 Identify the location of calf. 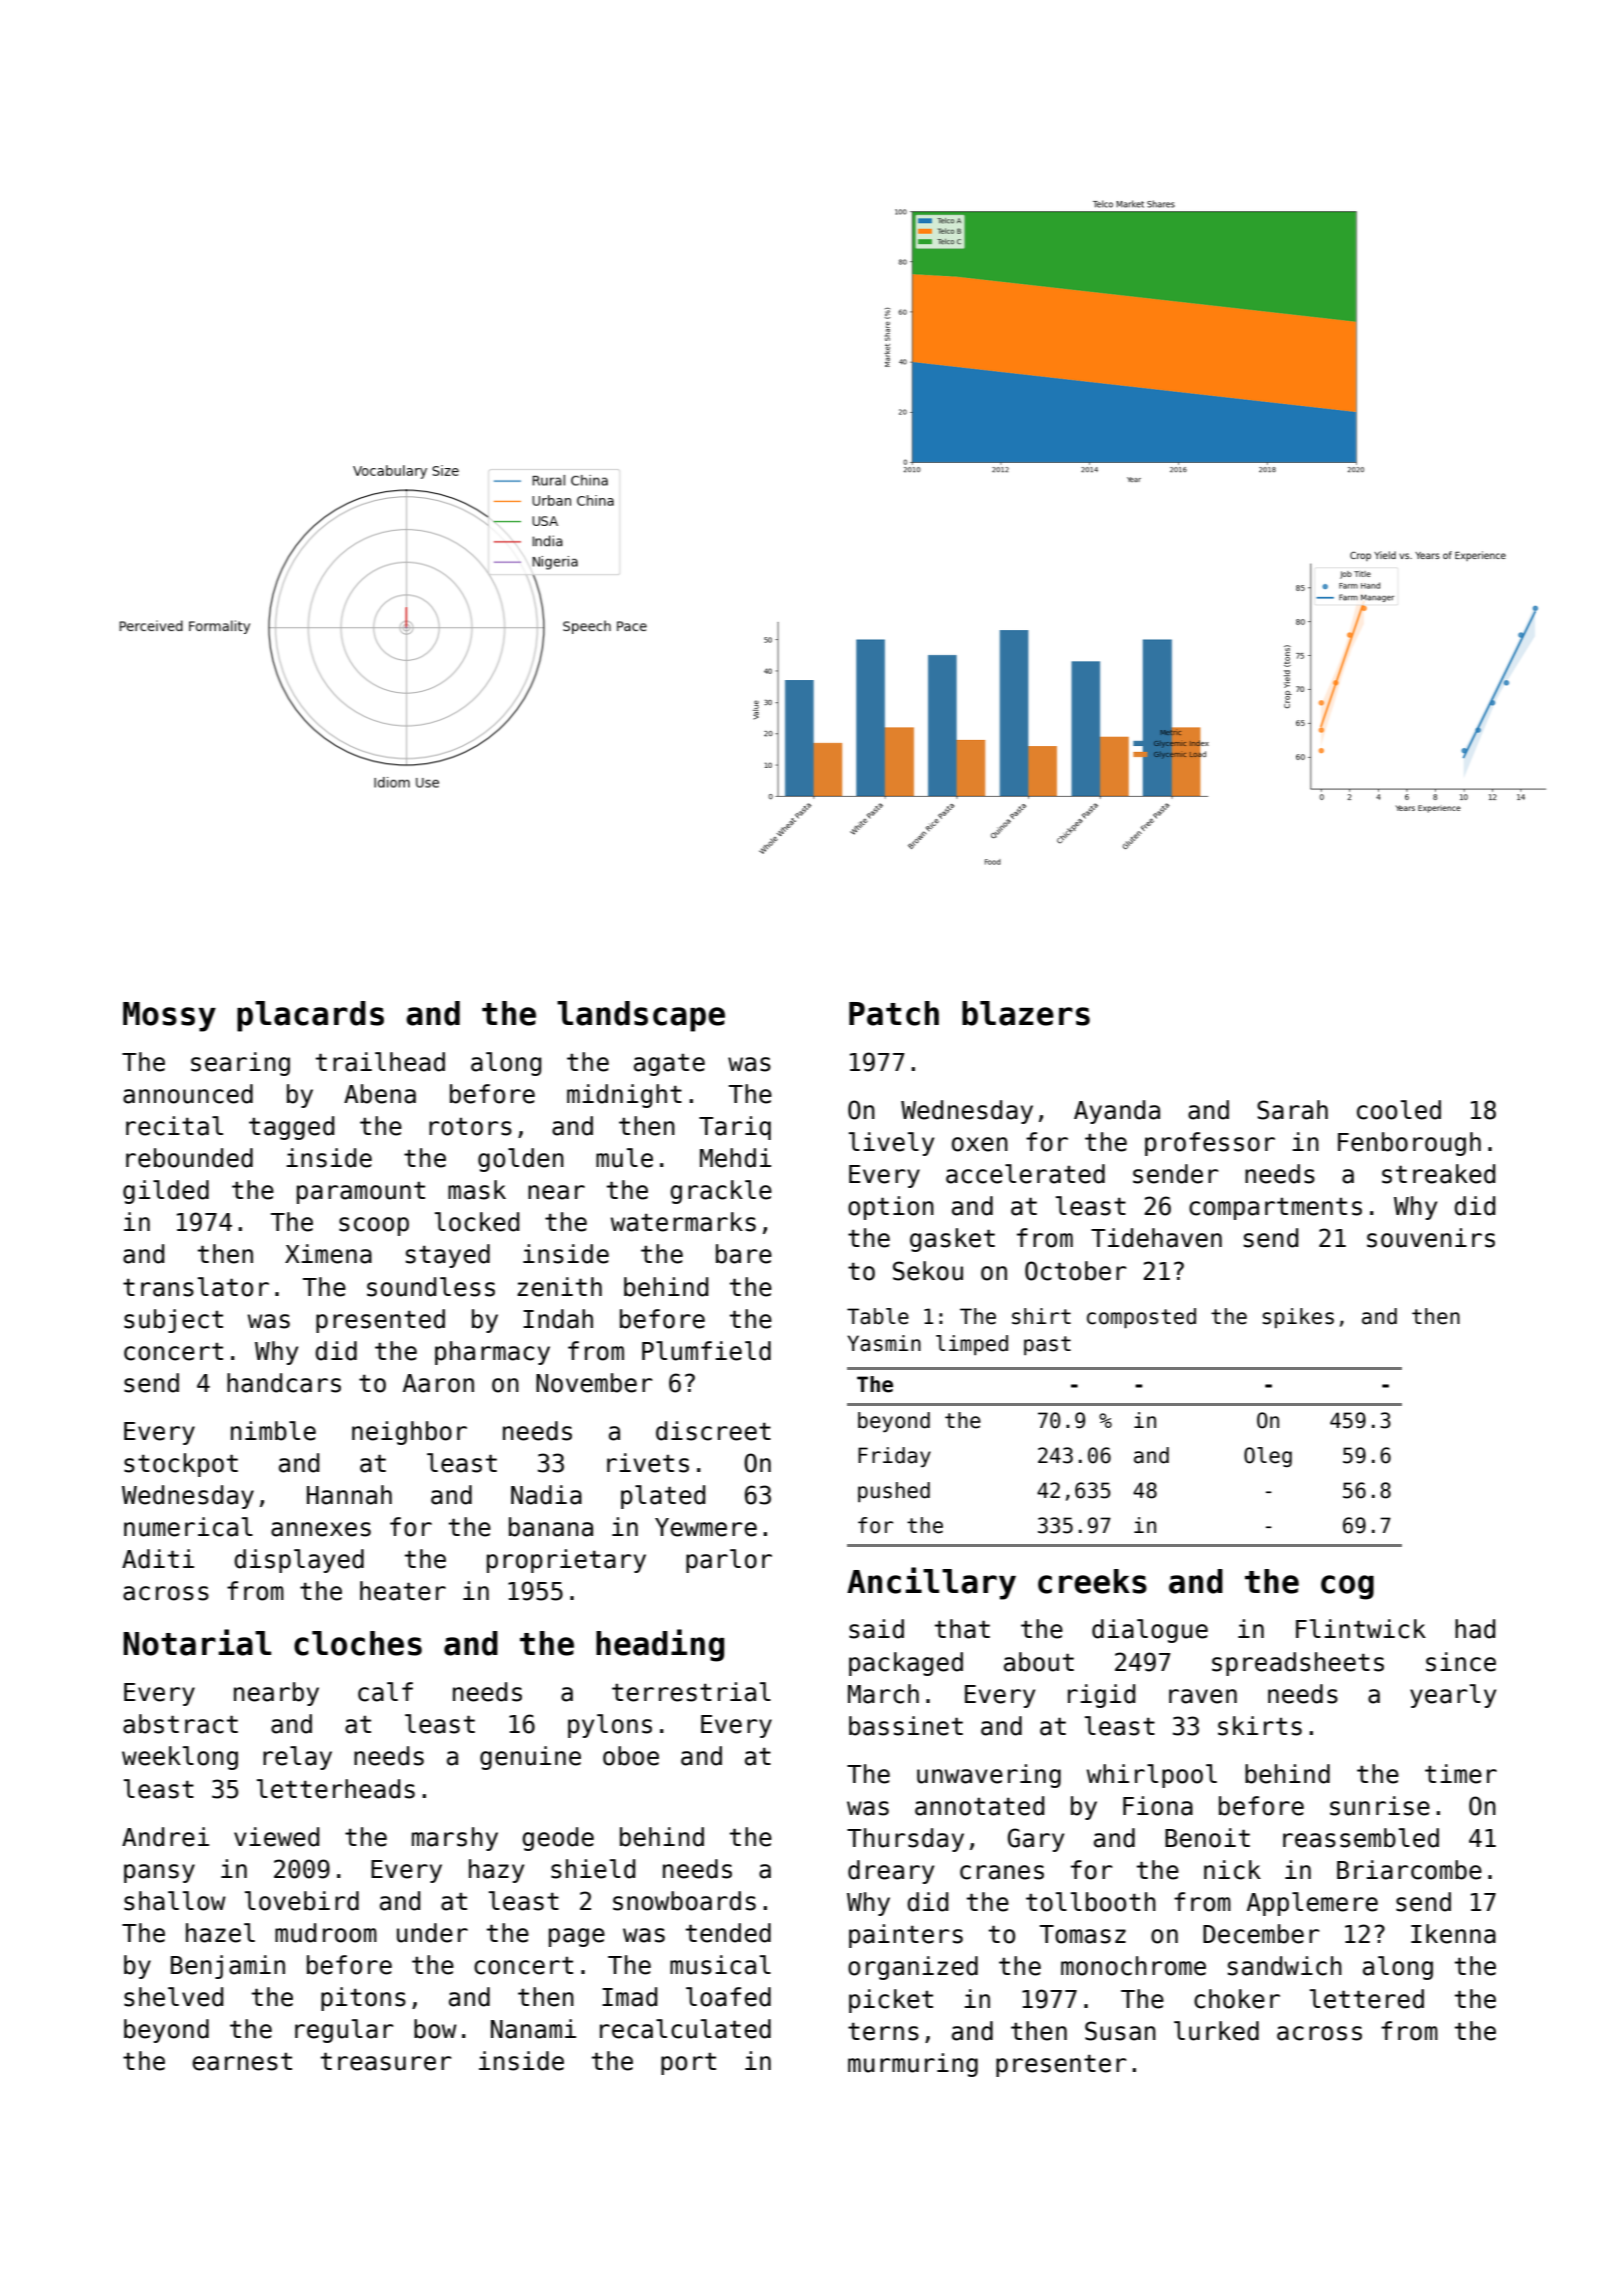
(385, 1692).
